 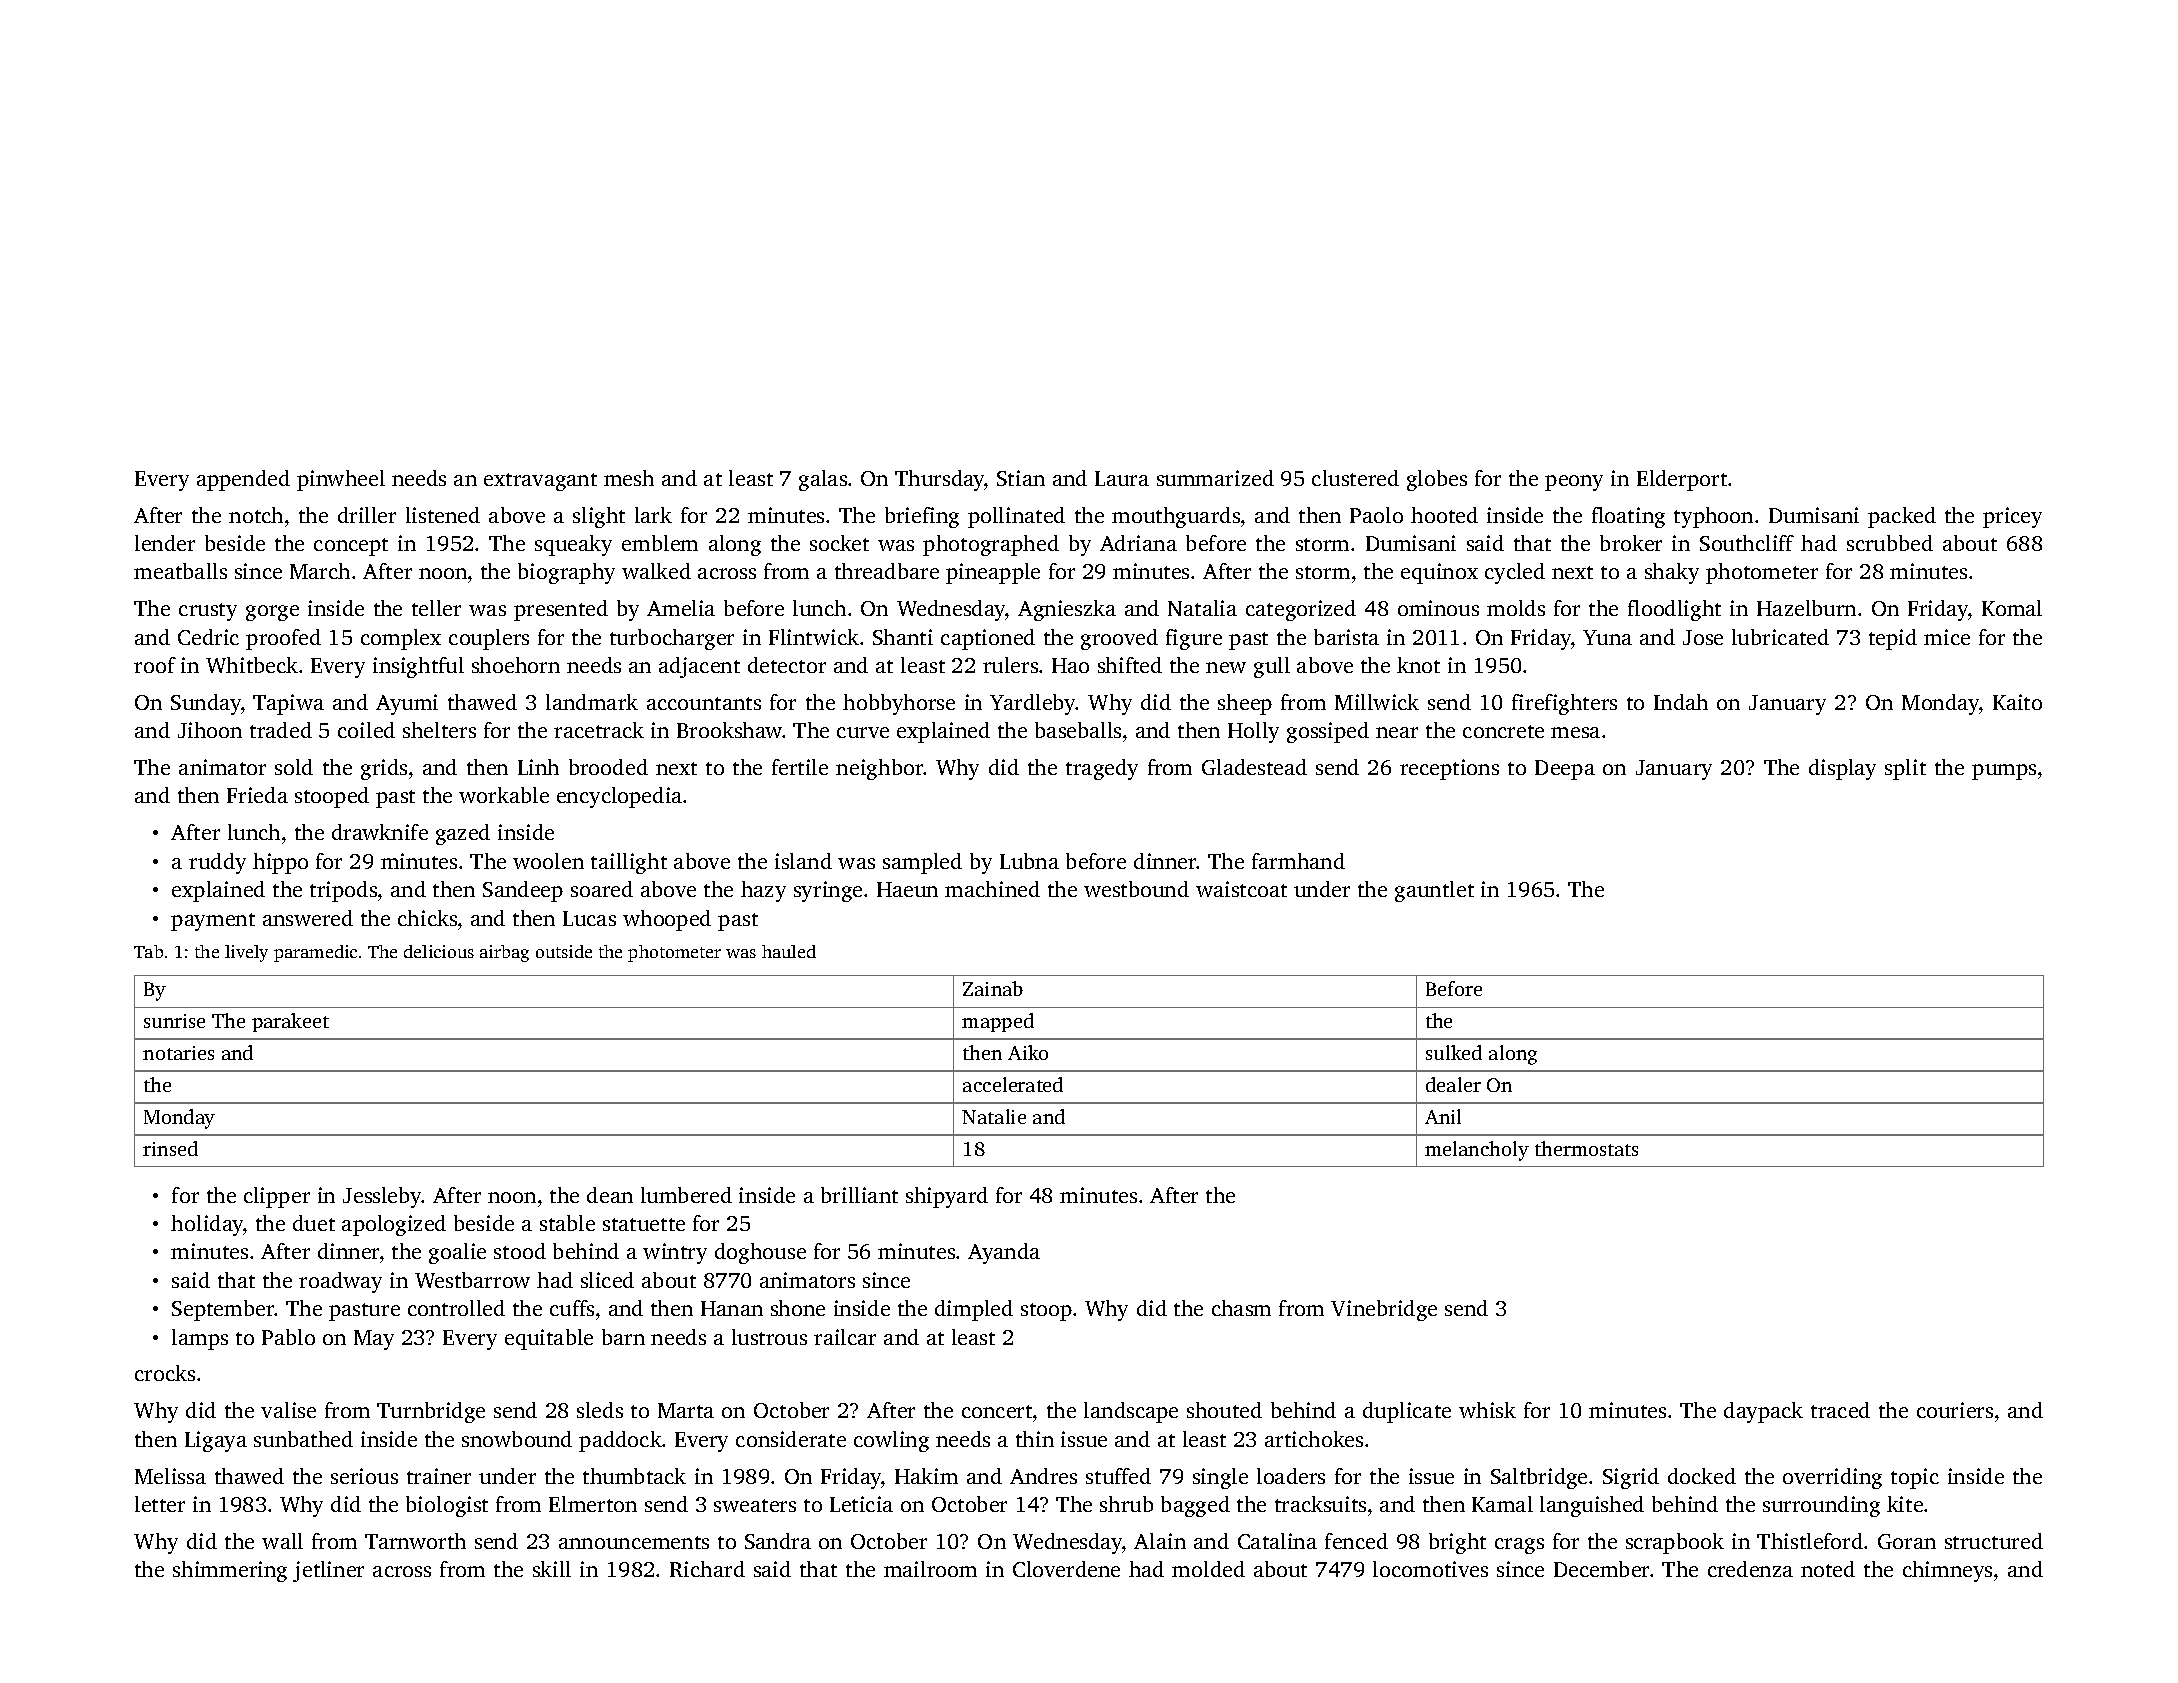 I want to click on thermostats, so click(x=1586, y=1148).
